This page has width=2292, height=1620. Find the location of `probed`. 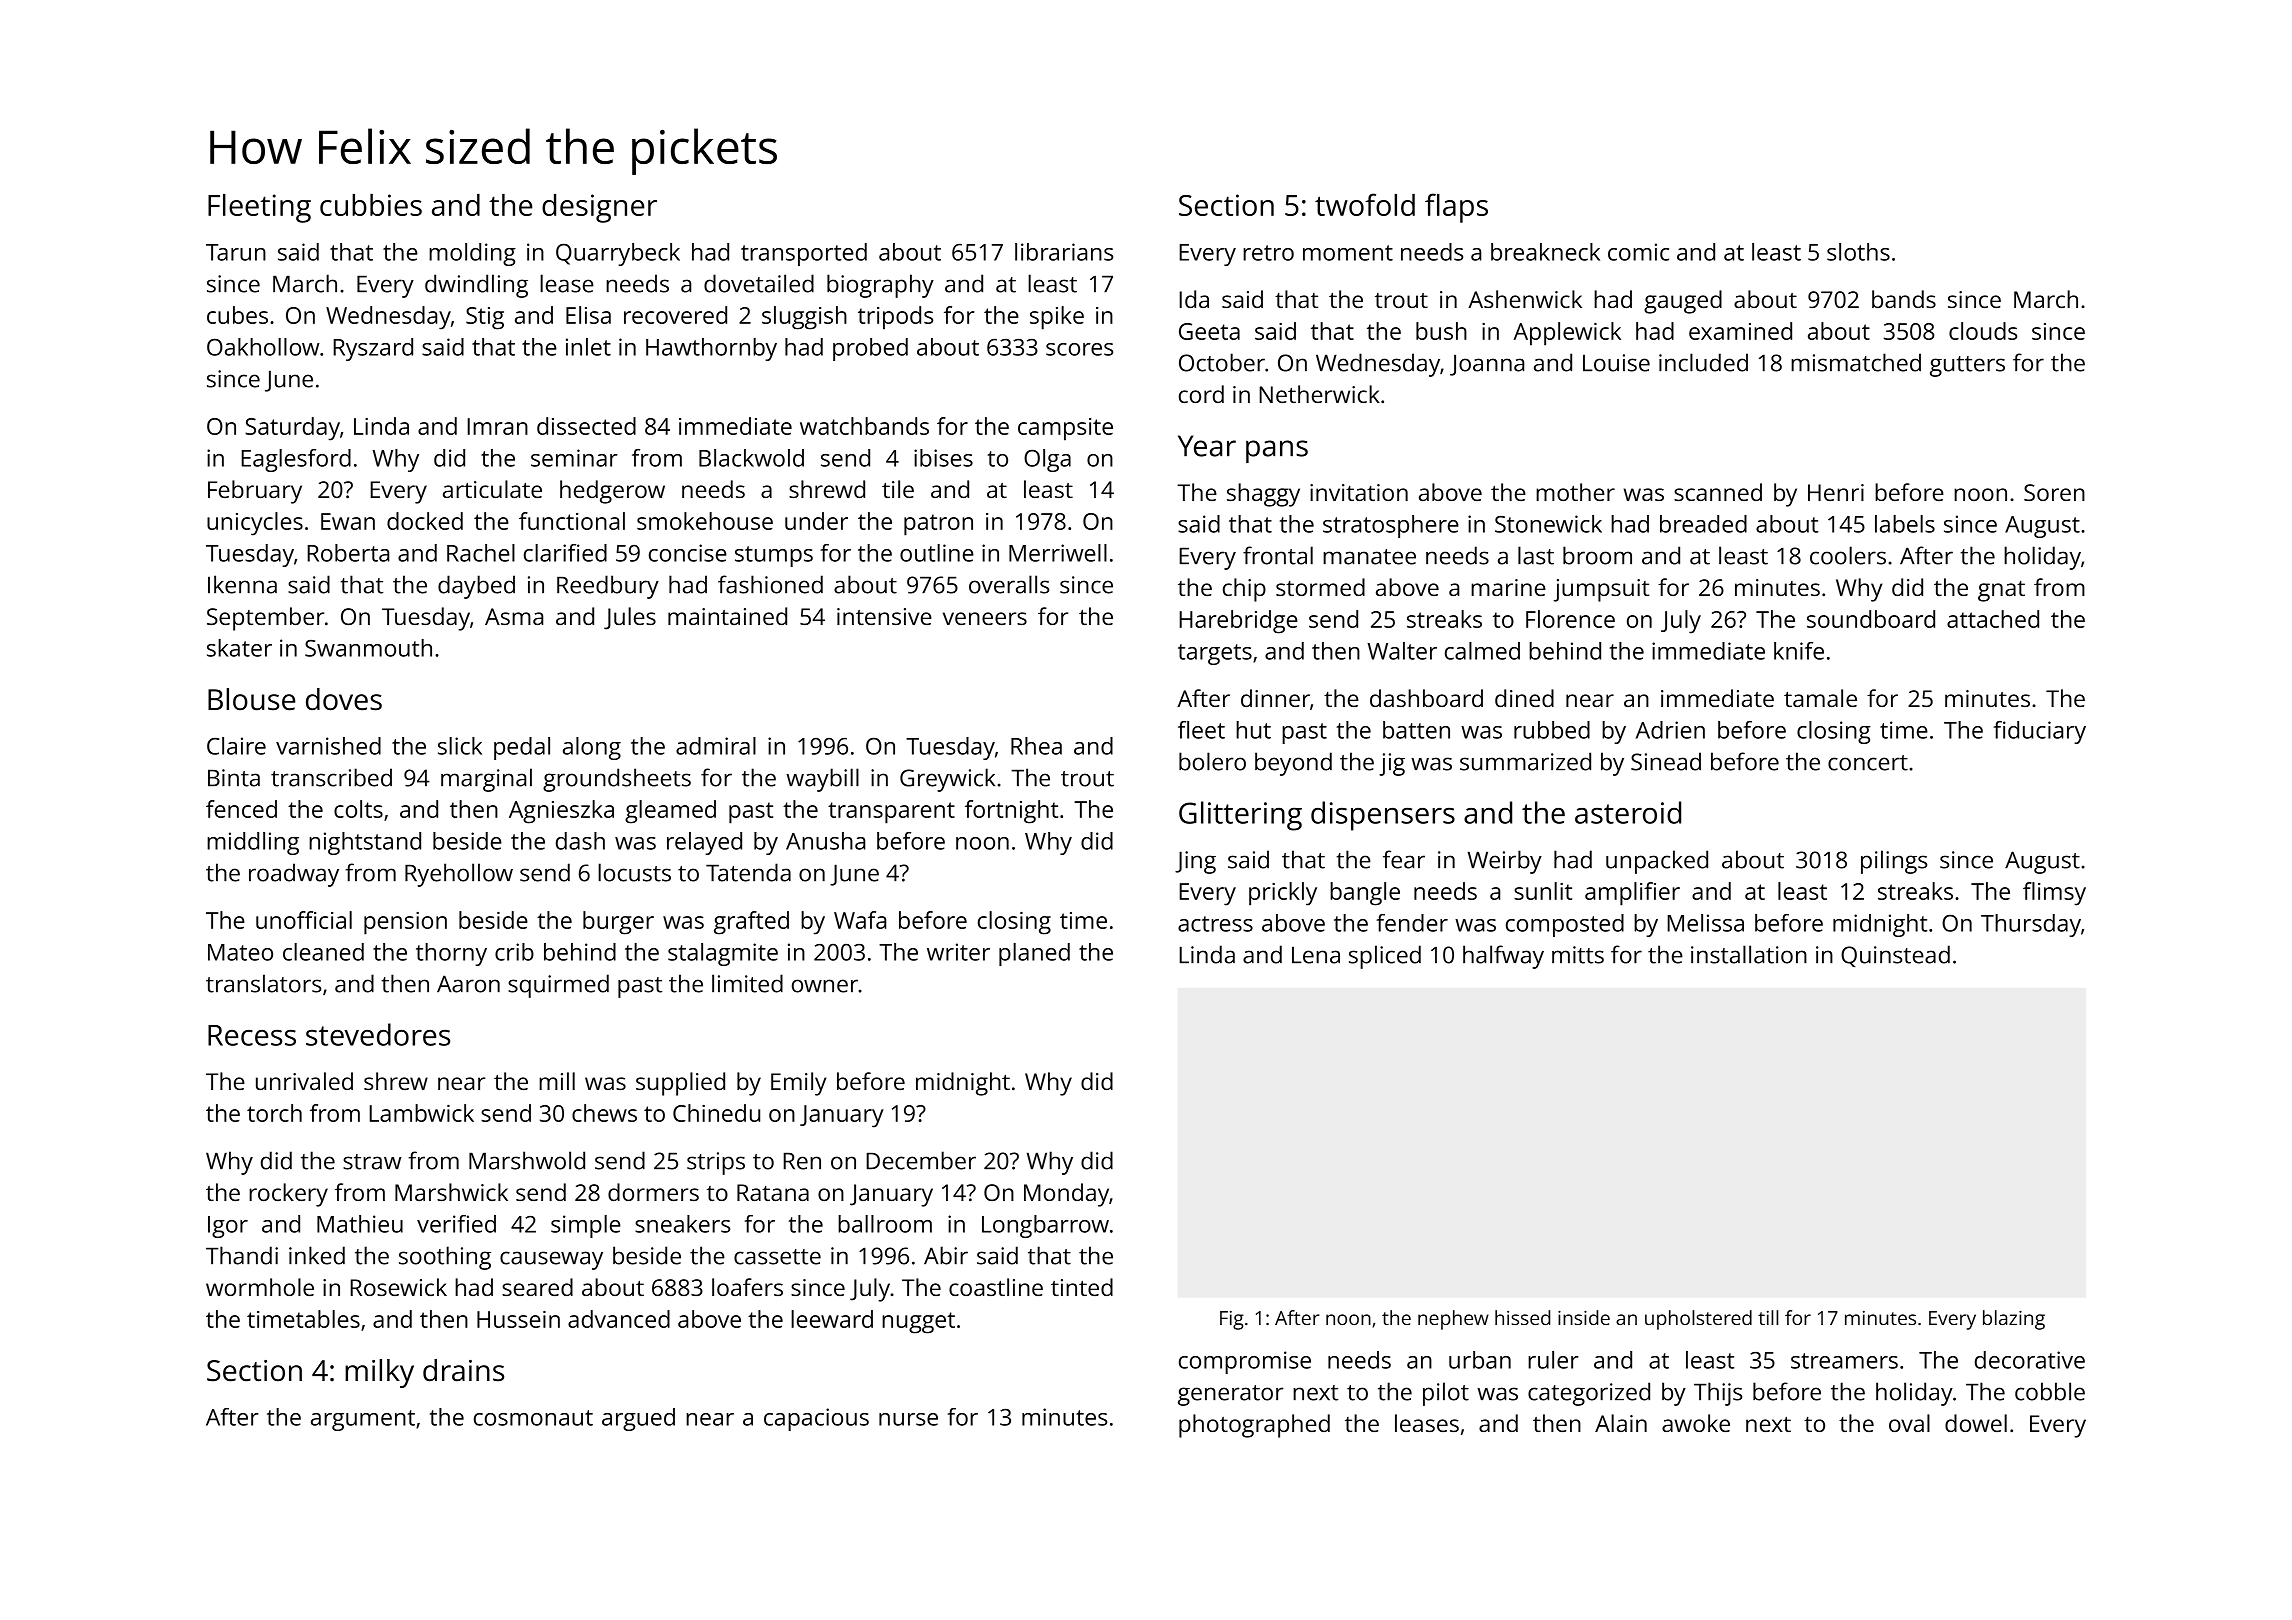

probed is located at coordinates (870, 349).
